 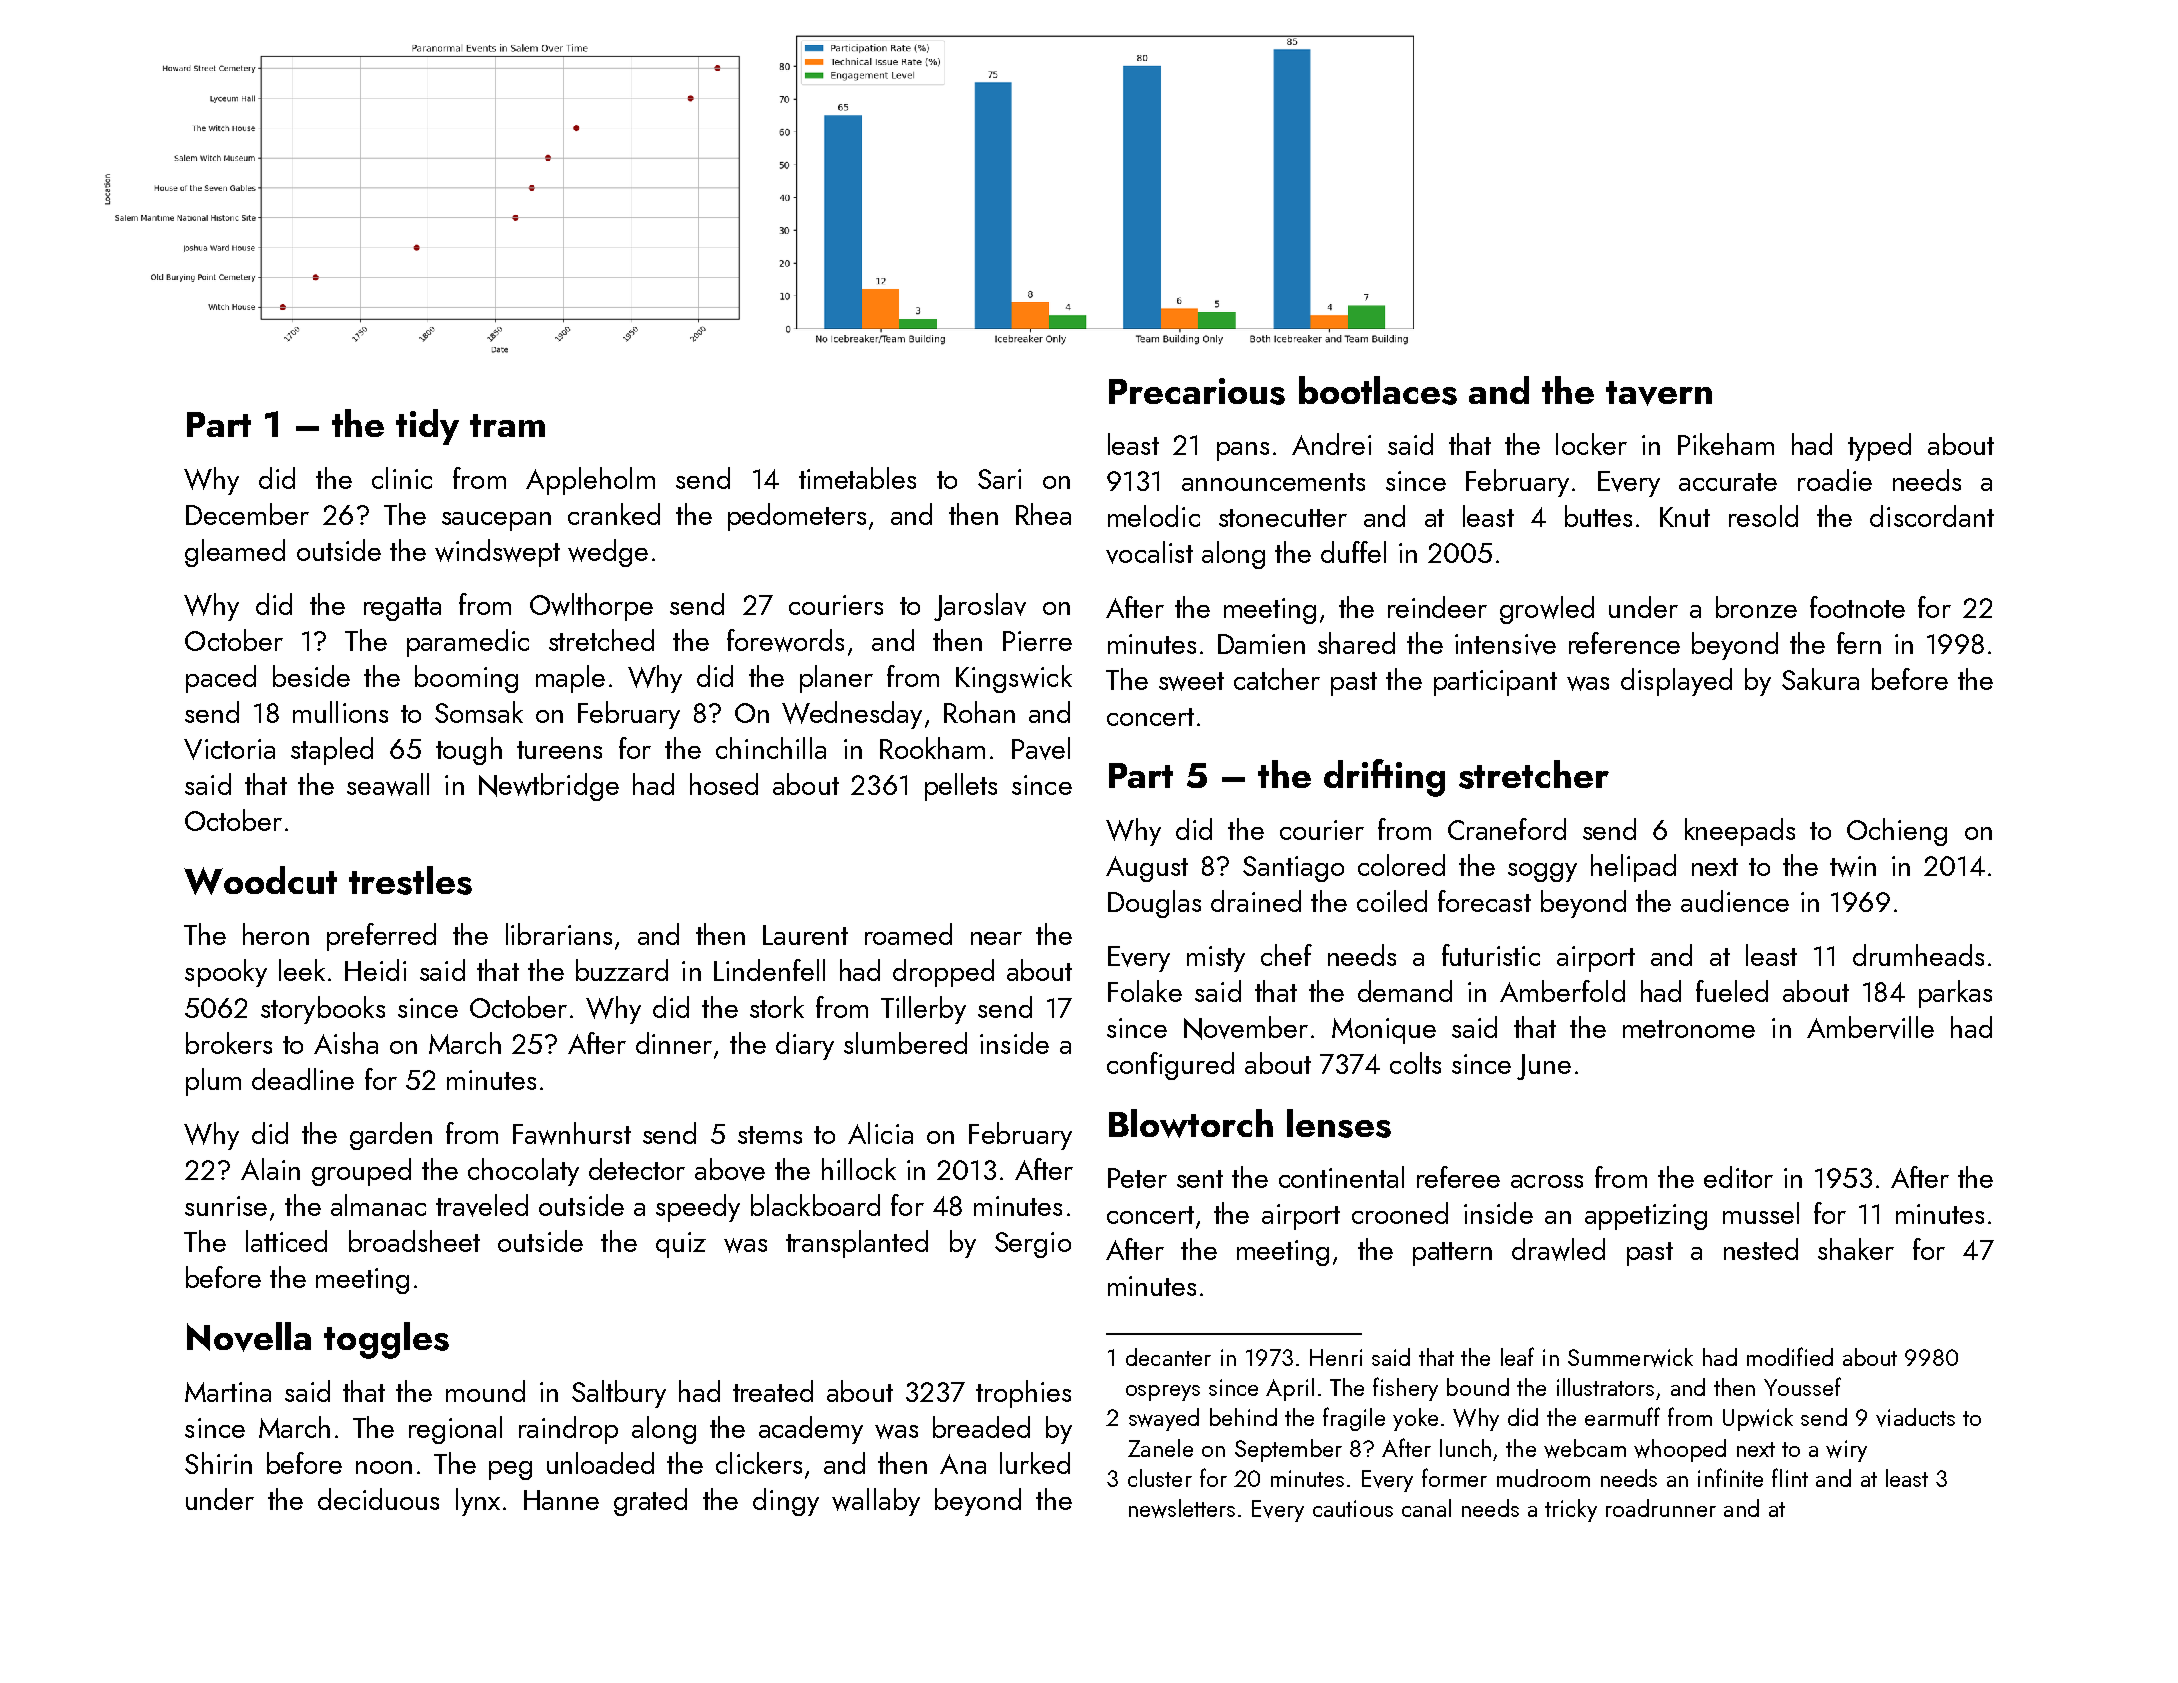 What do you see at coordinates (507, 425) in the screenshot?
I see `tram` at bounding box center [507, 425].
